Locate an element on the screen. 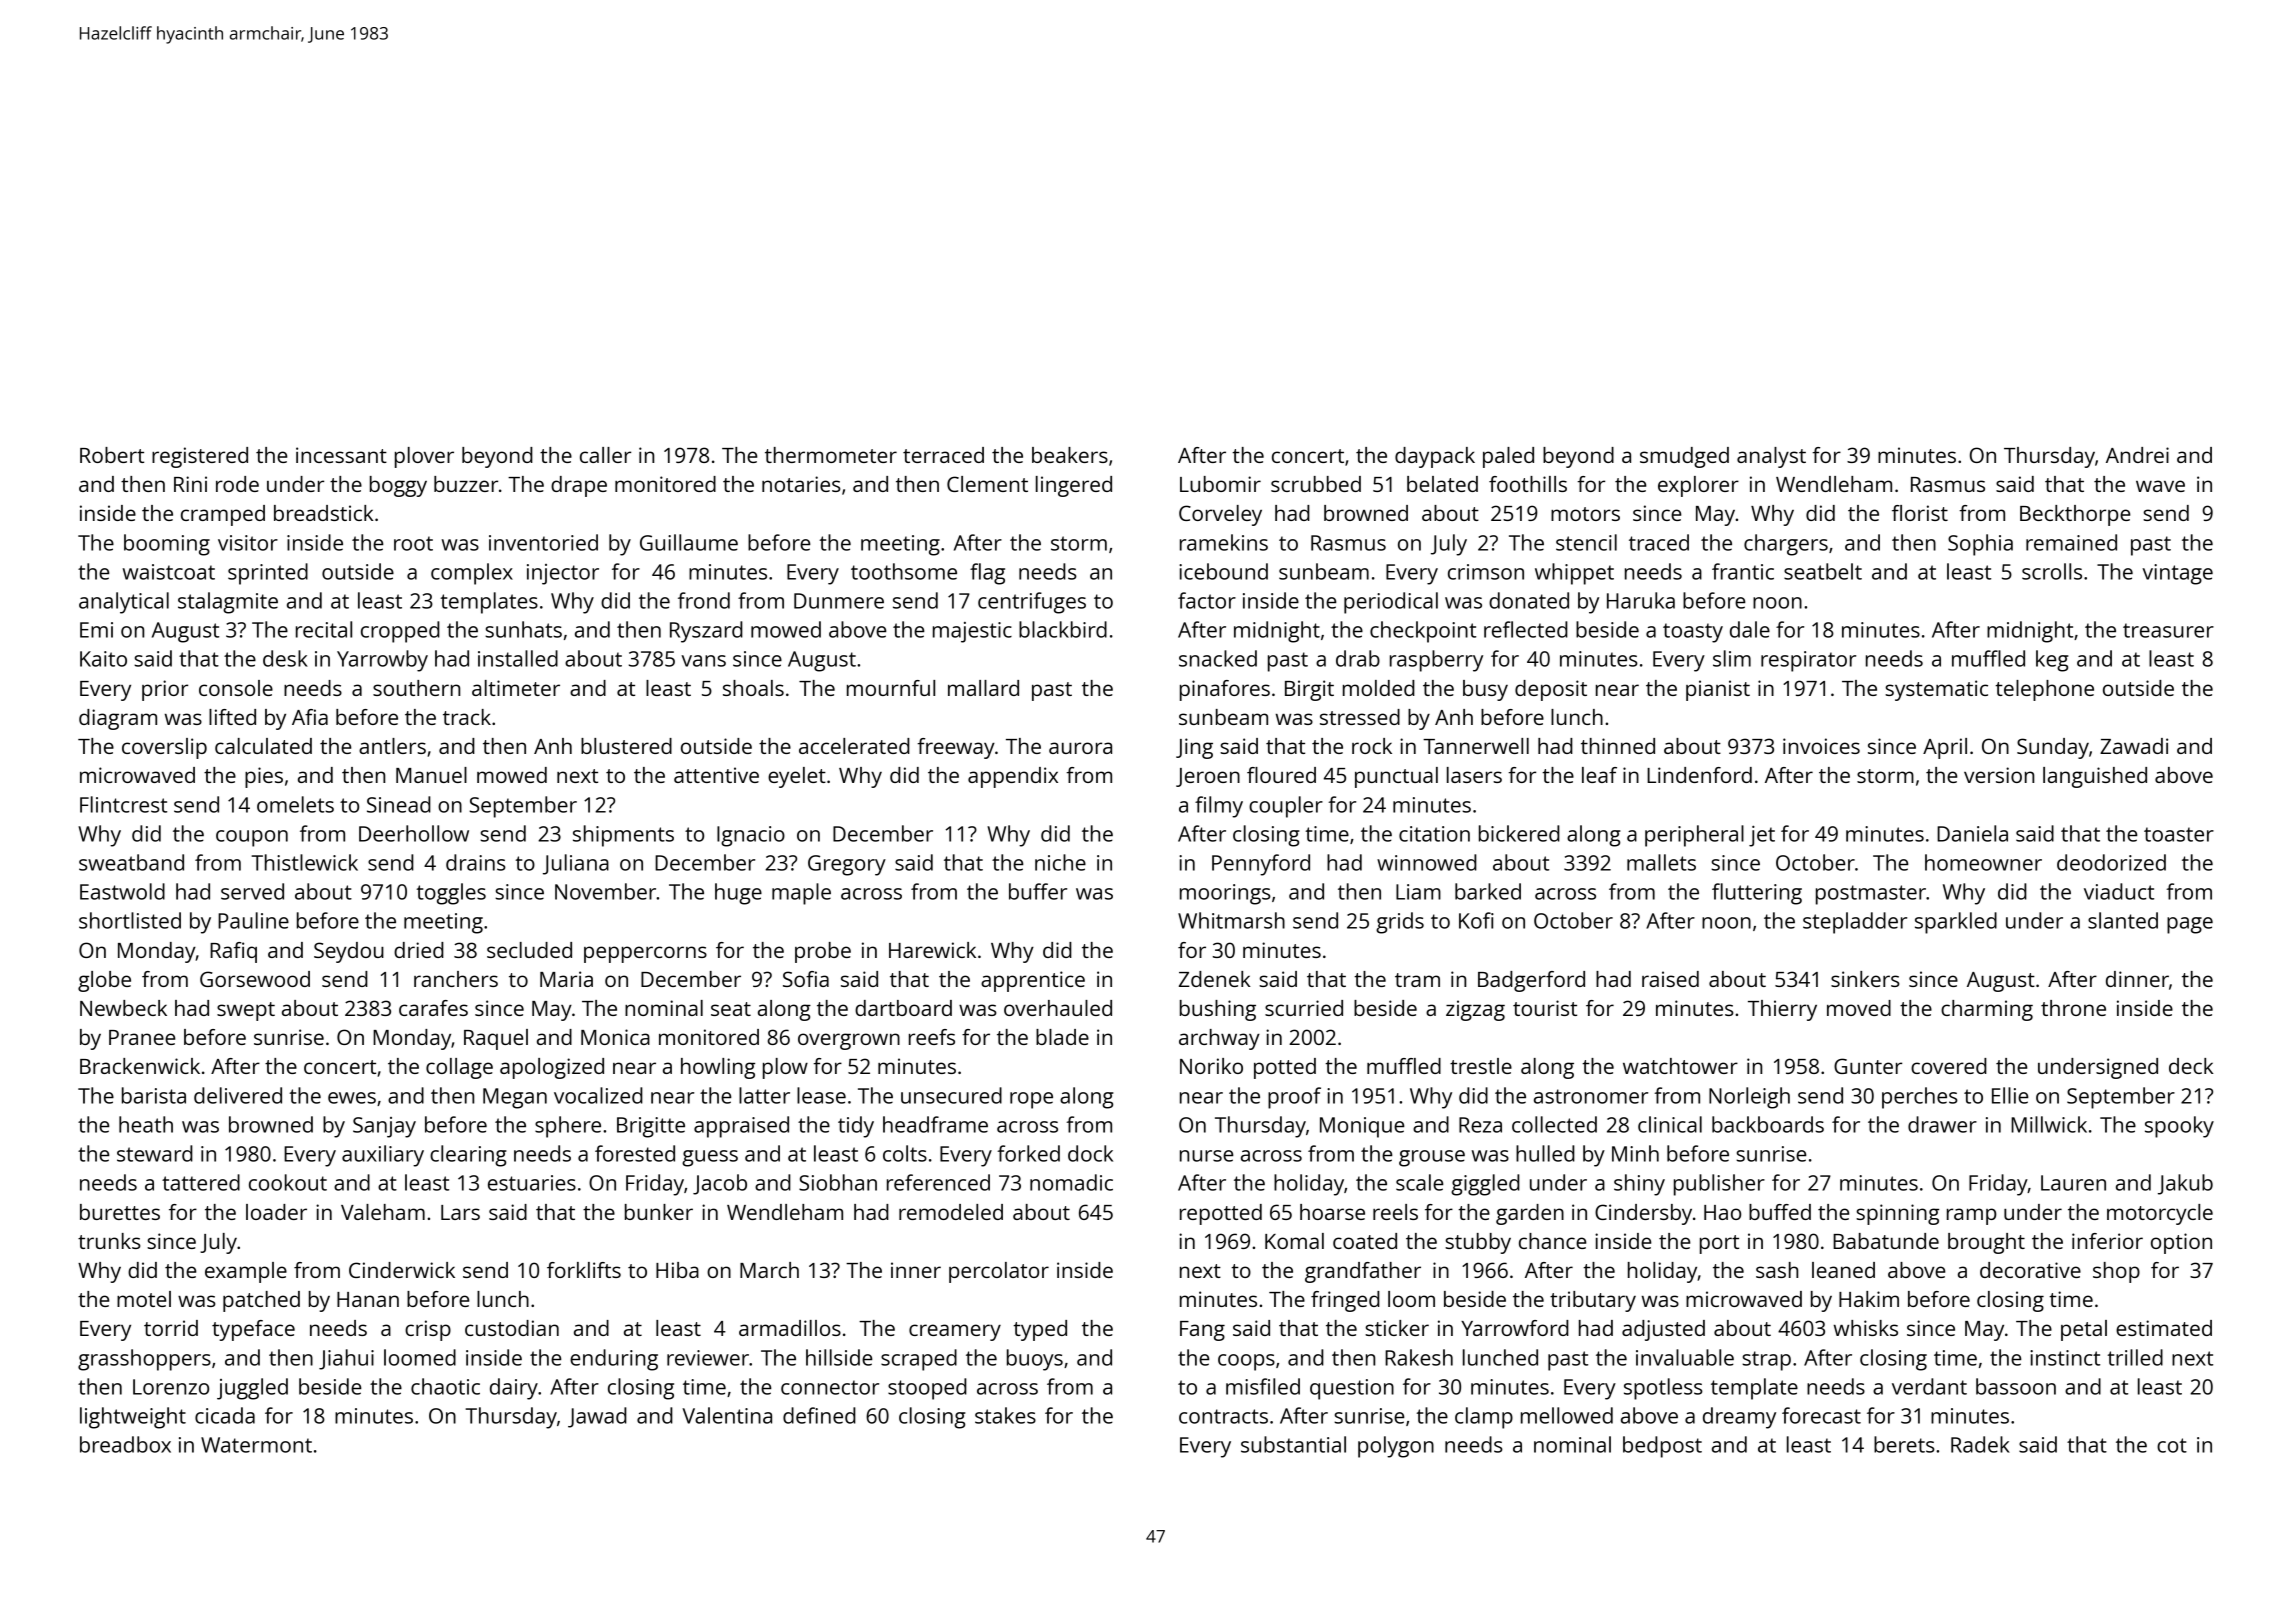  substantial is located at coordinates (1293, 1444).
